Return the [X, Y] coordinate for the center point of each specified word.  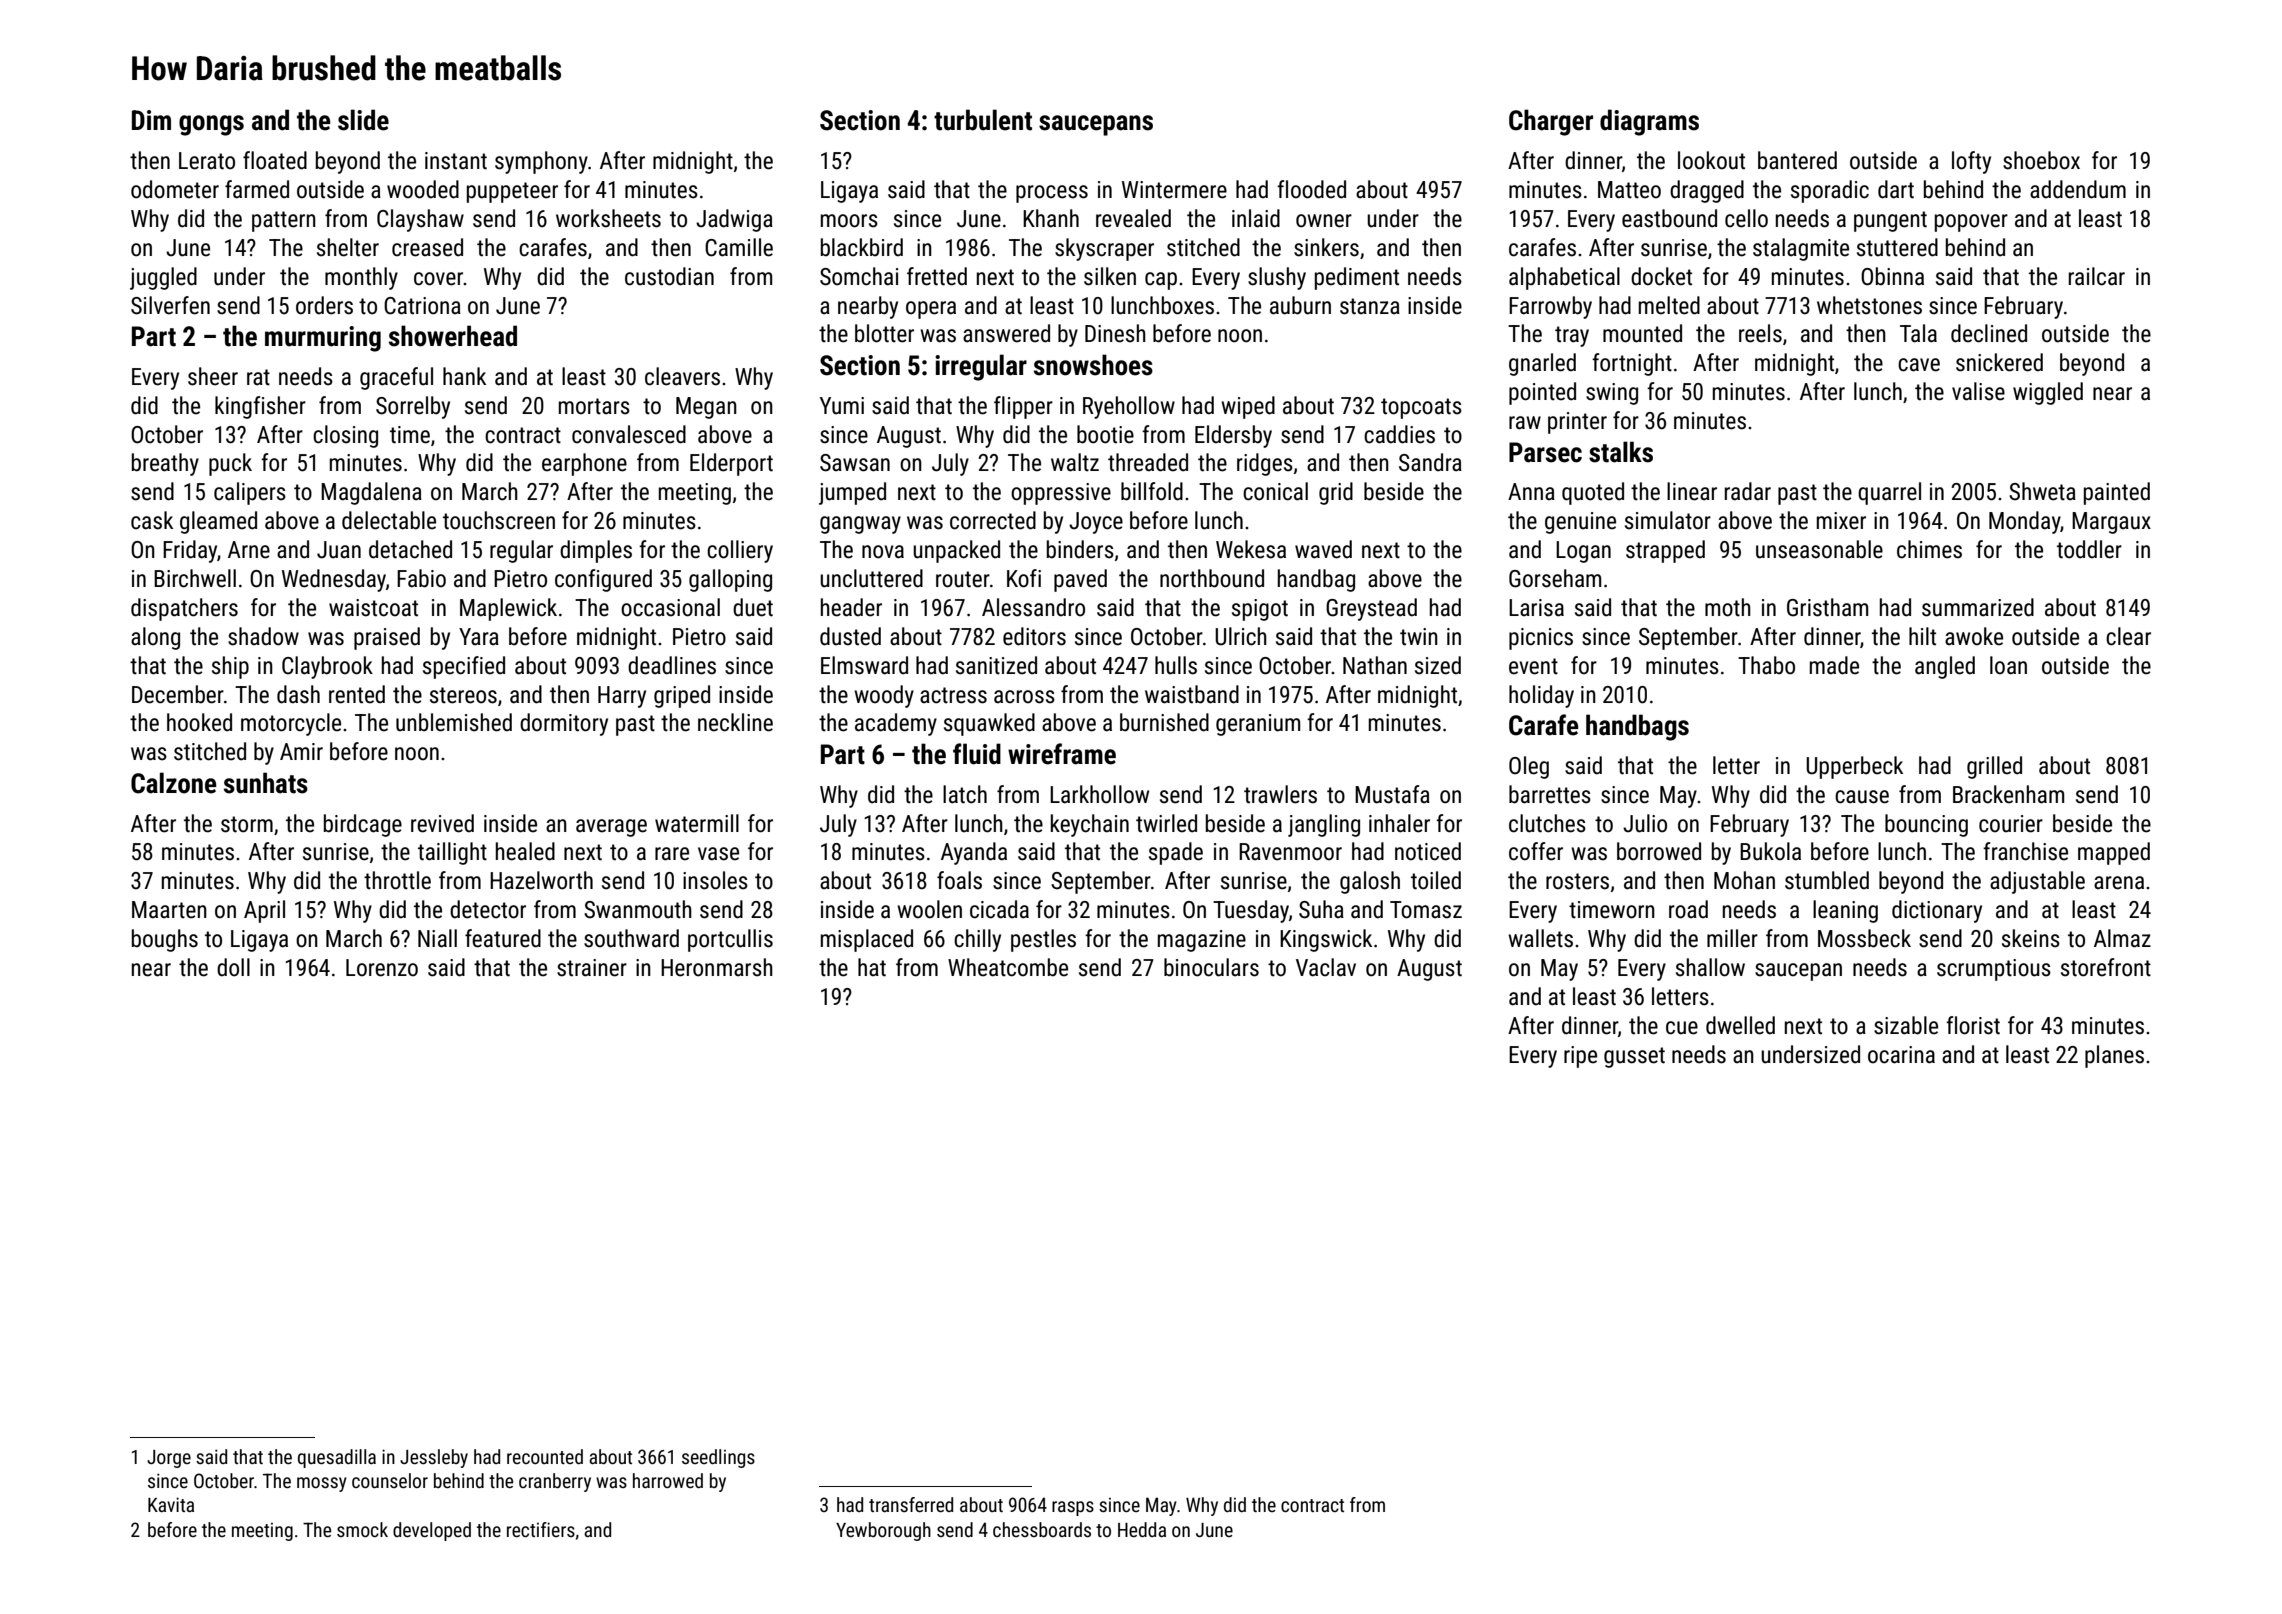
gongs [211, 125]
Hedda [1142, 1529]
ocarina [1901, 1055]
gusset [1634, 1057]
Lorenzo [382, 968]
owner [1324, 221]
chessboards [1042, 1529]
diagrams [1649, 122]
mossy [322, 1484]
